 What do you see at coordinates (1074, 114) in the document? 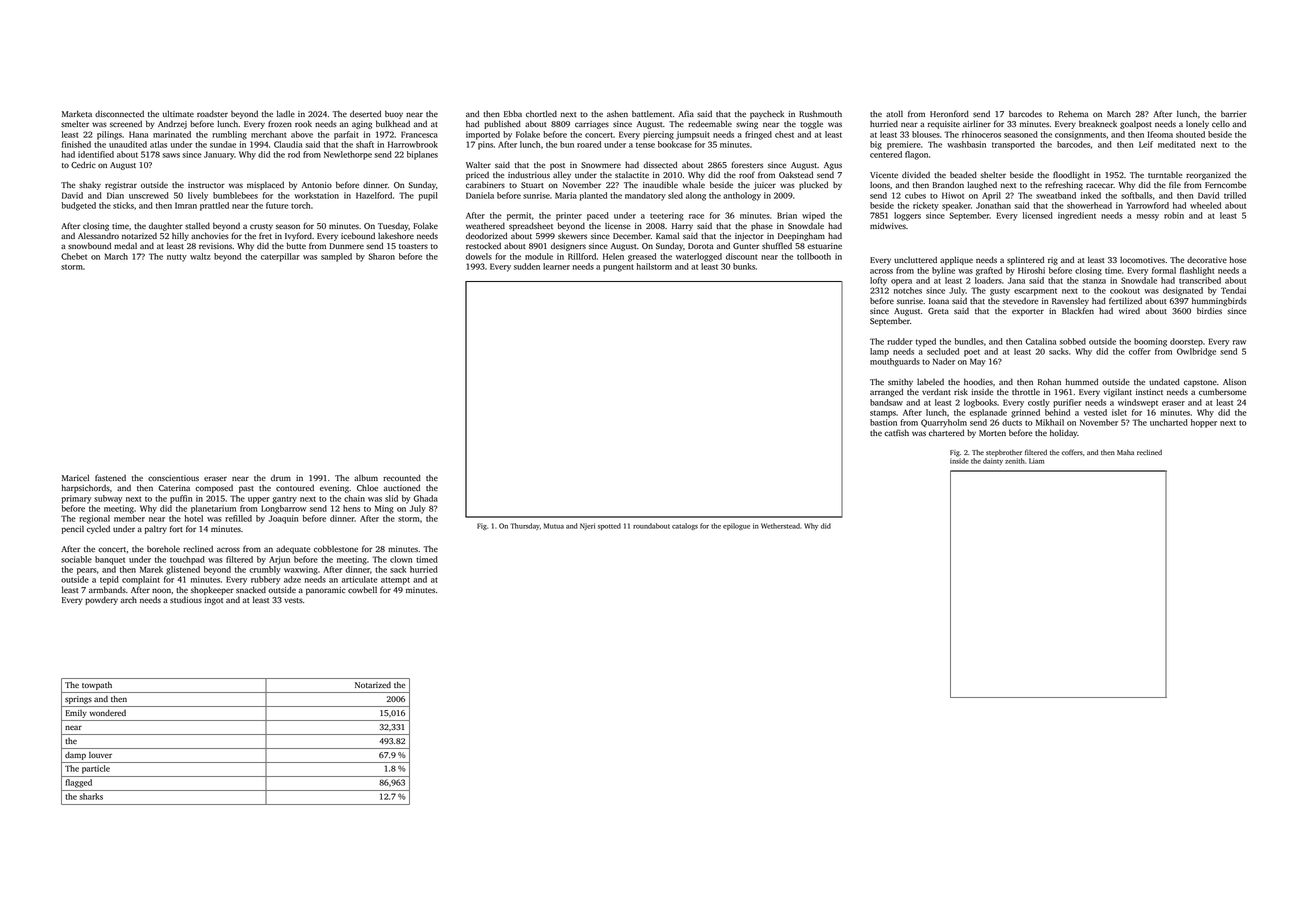
I see `Rehema` at bounding box center [1074, 114].
